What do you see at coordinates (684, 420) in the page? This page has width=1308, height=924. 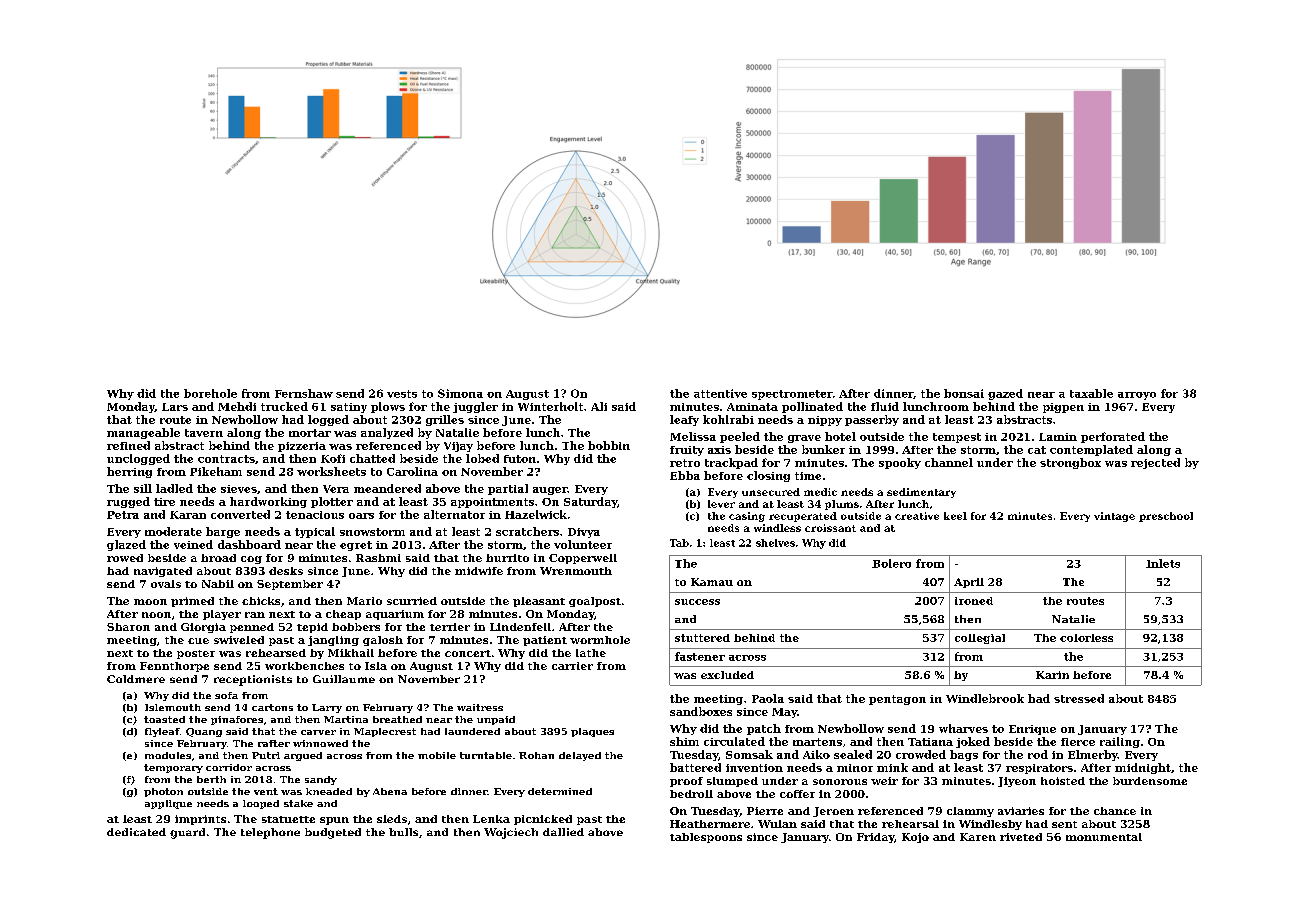 I see `leafy` at bounding box center [684, 420].
